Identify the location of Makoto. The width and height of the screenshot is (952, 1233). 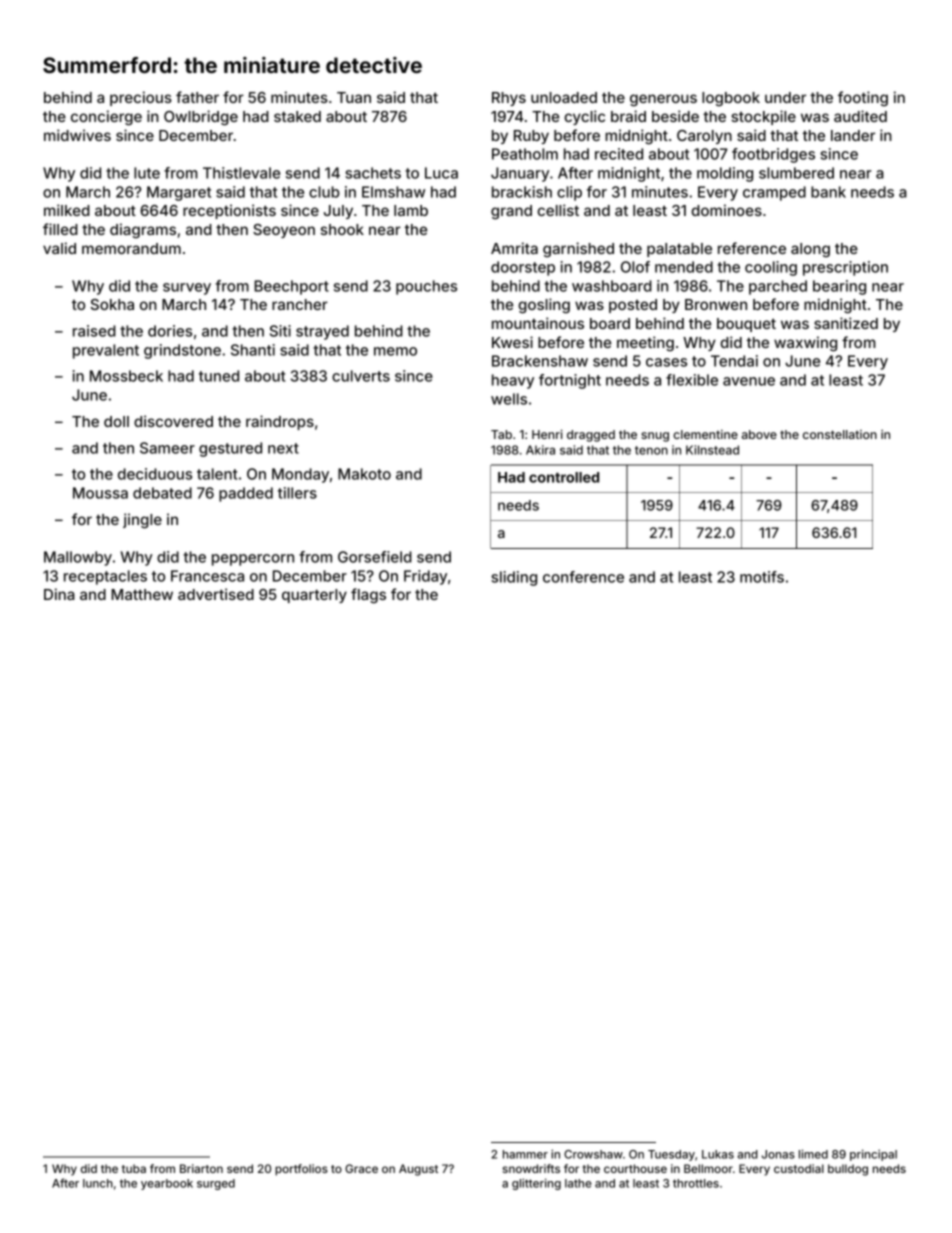
(364, 474).
